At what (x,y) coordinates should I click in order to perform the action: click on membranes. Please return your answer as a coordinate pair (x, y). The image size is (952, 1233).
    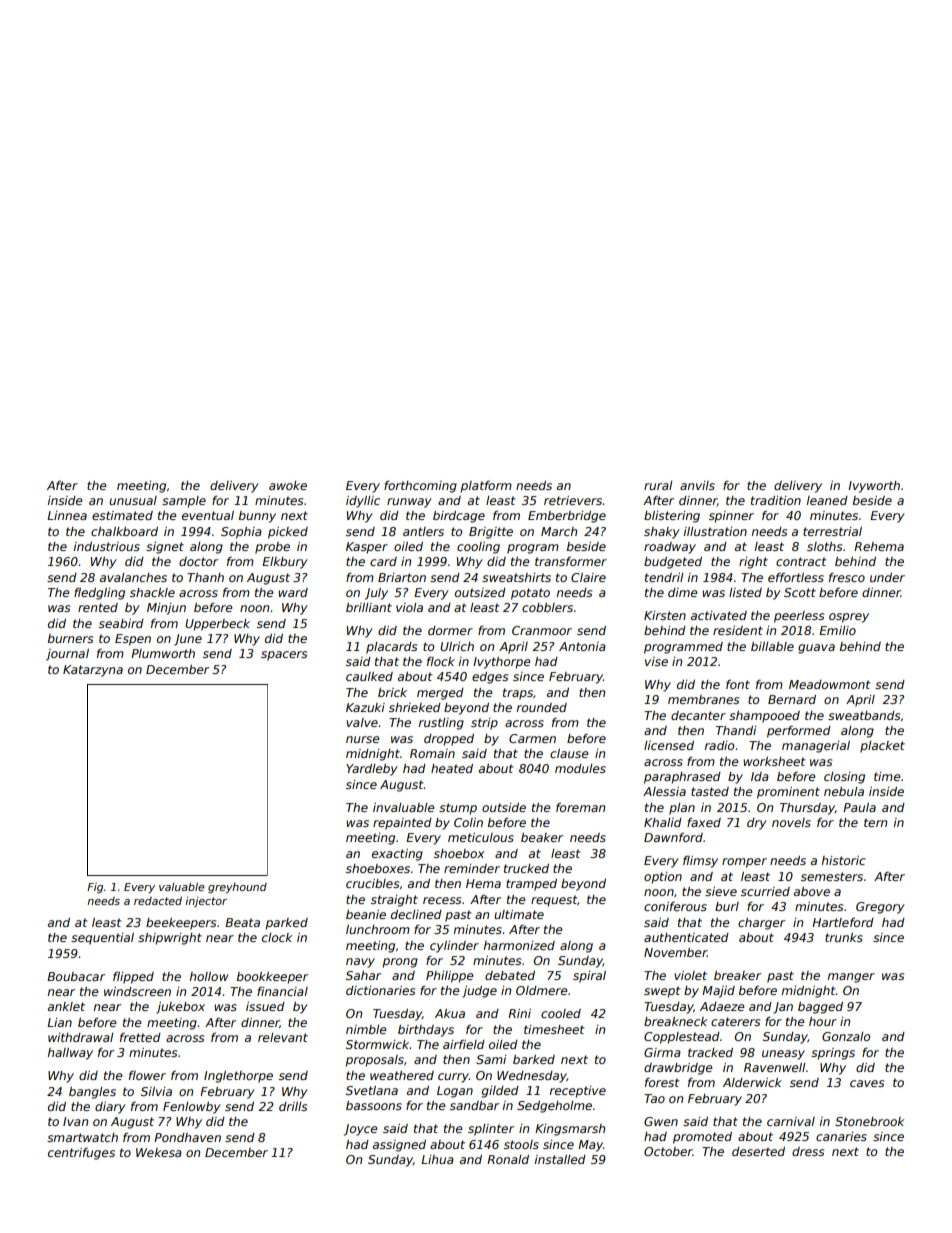
    Looking at the image, I should click on (703, 699).
